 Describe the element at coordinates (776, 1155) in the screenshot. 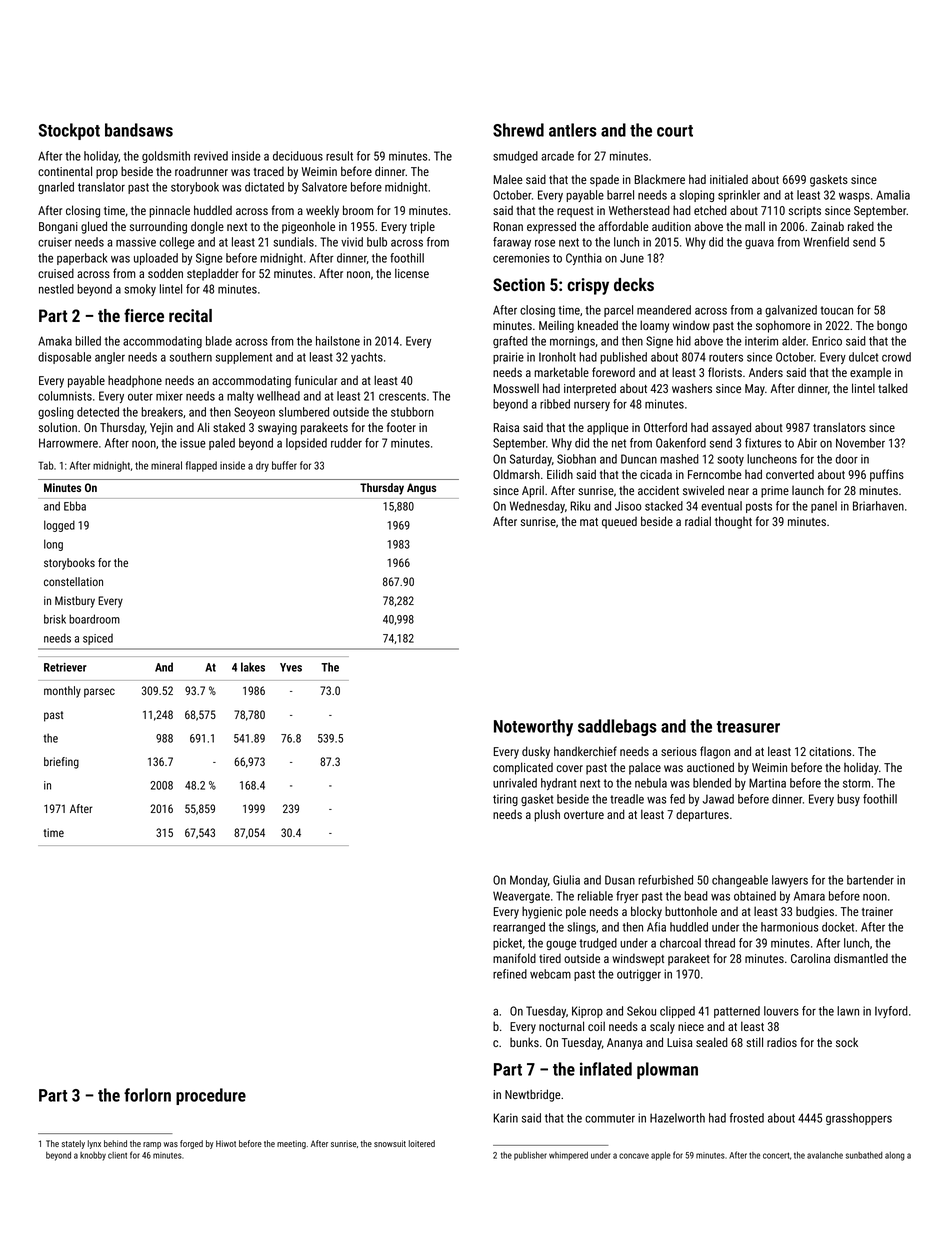

I see `concert` at that location.
